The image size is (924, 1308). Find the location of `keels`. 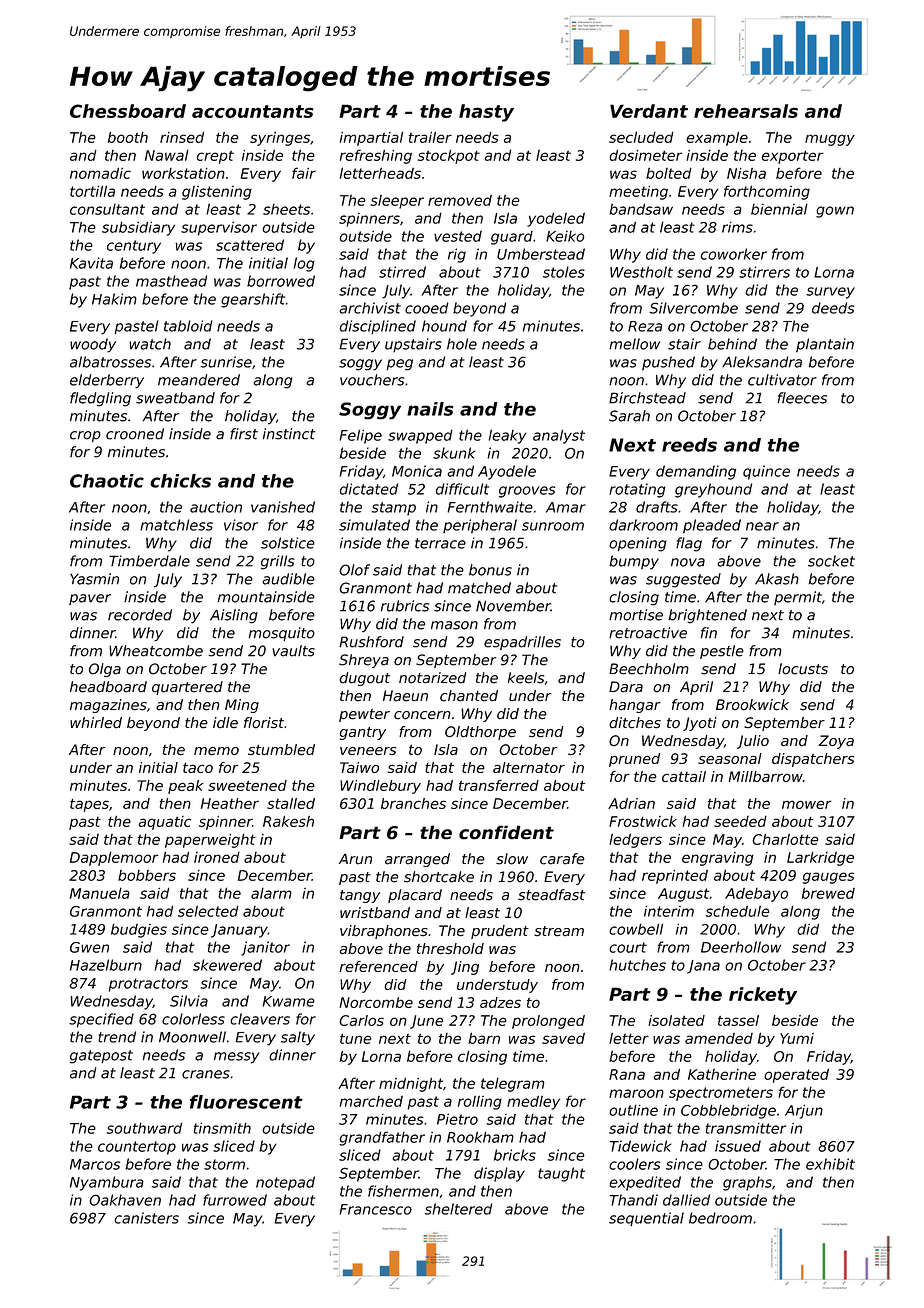

keels is located at coordinates (526, 678).
